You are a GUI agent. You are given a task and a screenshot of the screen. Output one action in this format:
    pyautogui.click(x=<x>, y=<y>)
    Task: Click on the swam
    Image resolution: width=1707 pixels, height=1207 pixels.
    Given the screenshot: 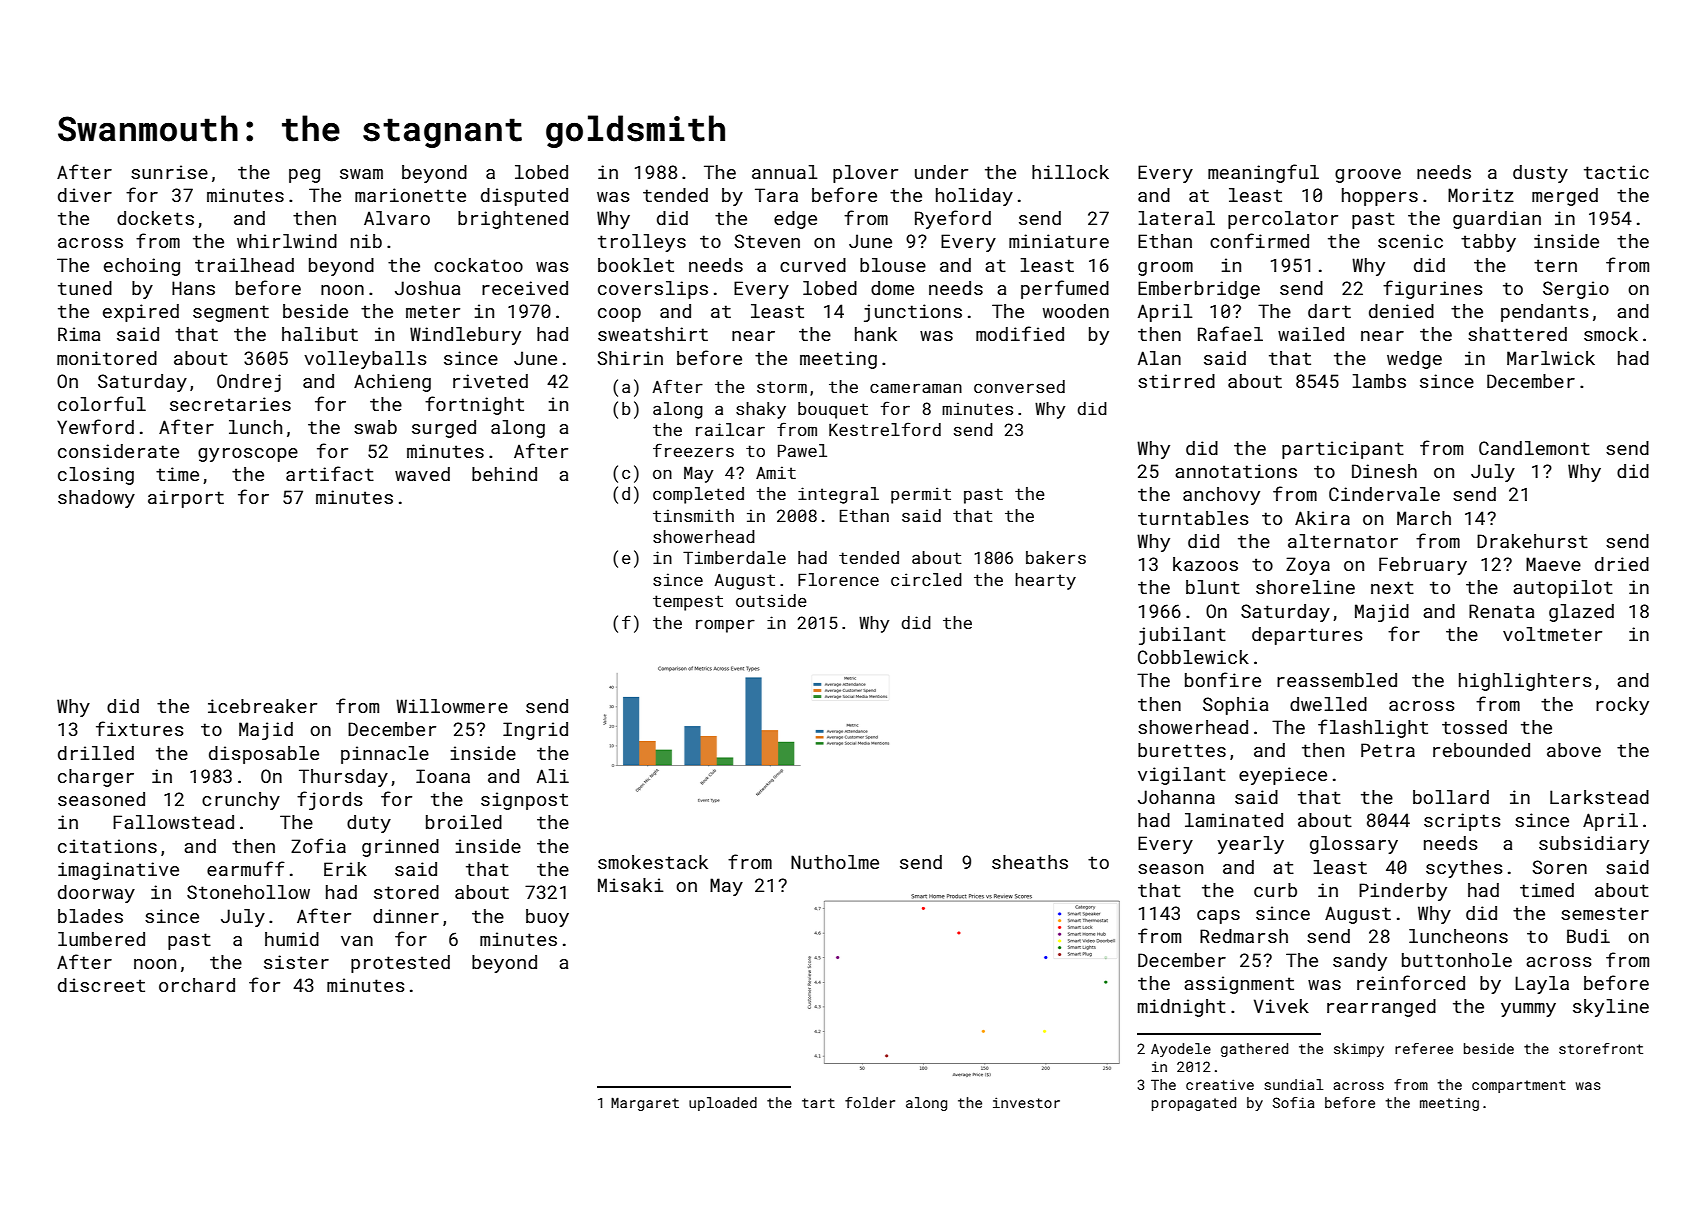 What is the action you would take?
    pyautogui.click(x=361, y=174)
